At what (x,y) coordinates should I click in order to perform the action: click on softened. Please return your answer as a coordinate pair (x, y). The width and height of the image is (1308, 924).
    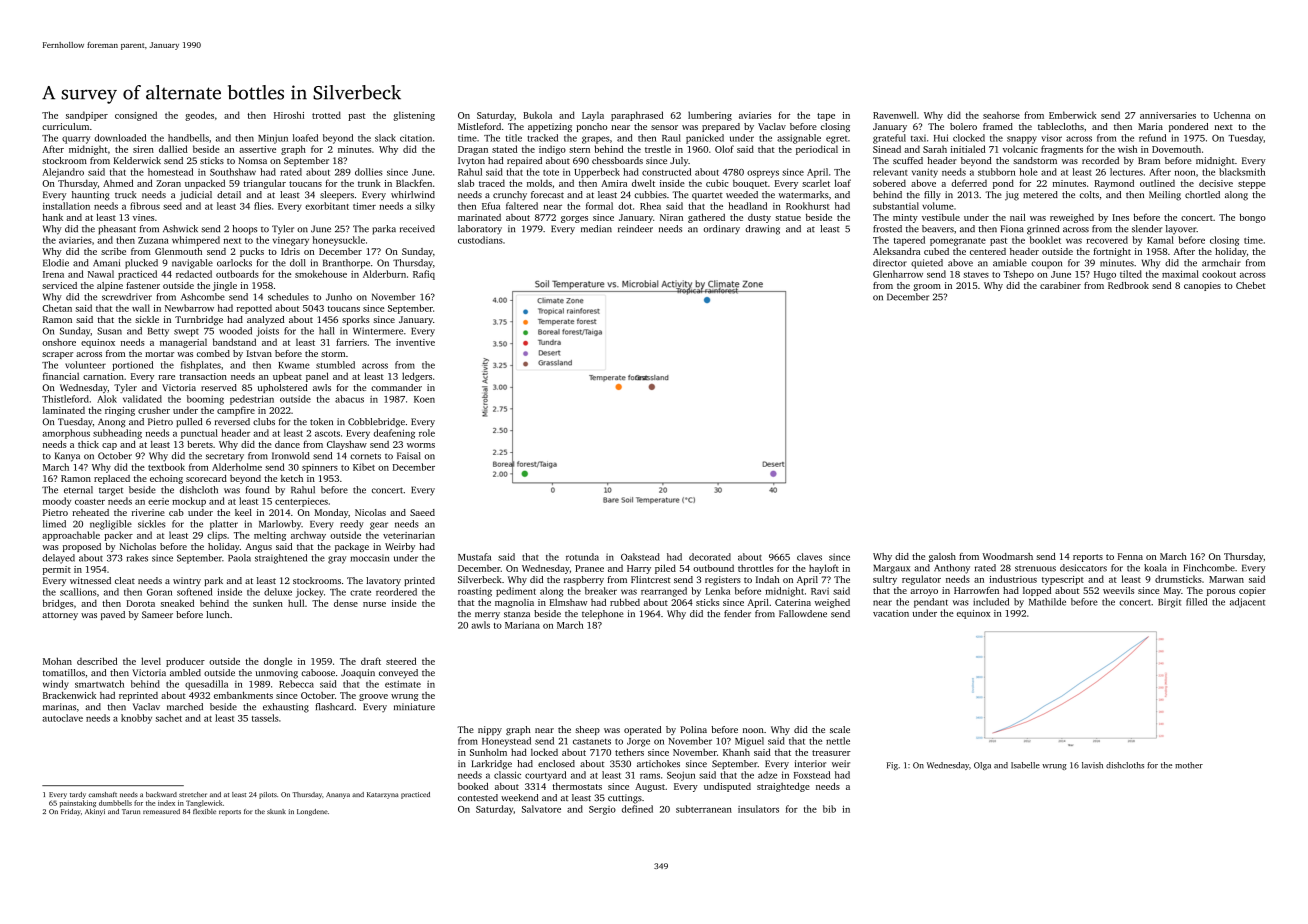
    Looking at the image, I should click on (195, 592).
